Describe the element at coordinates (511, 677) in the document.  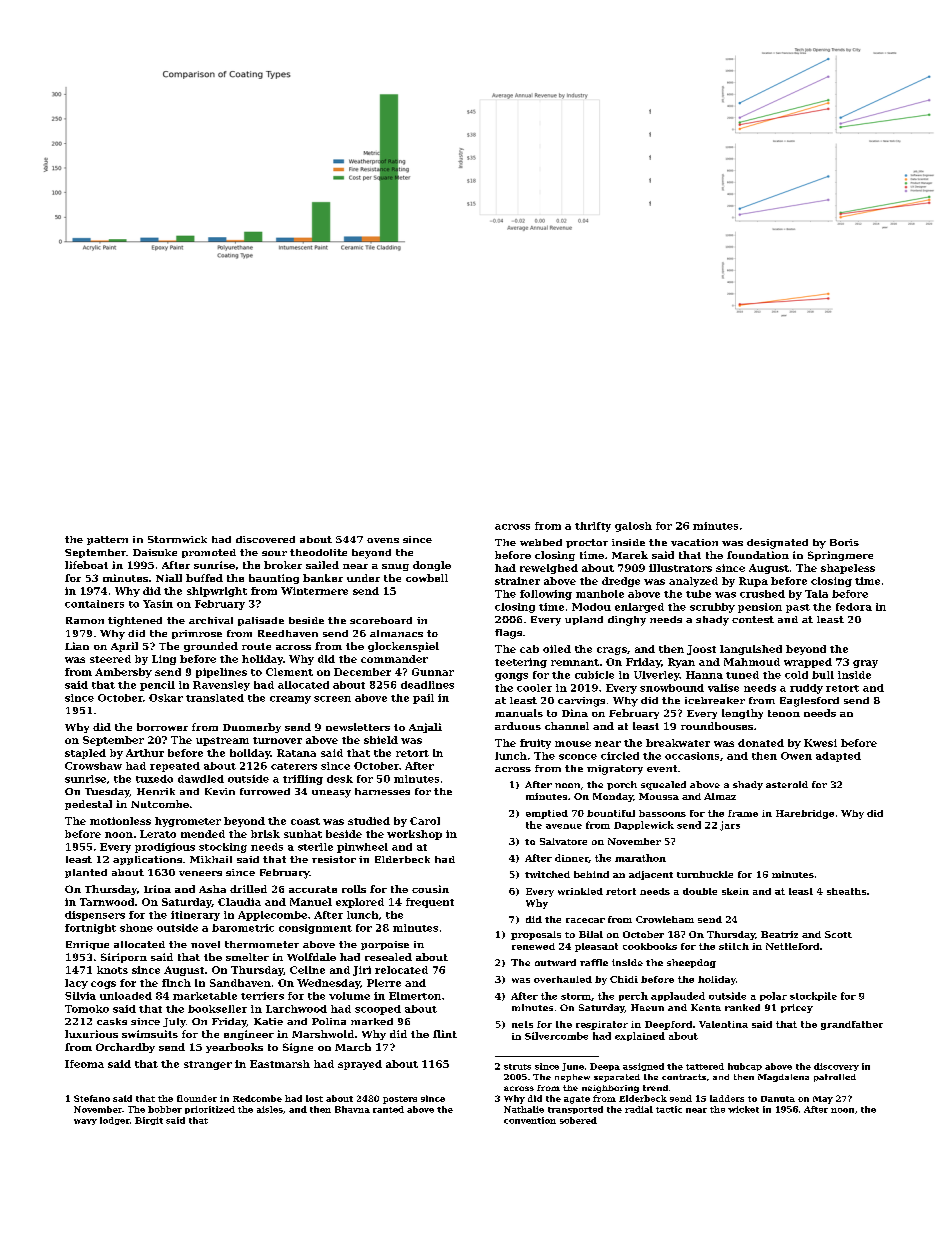
I see `gongs` at that location.
